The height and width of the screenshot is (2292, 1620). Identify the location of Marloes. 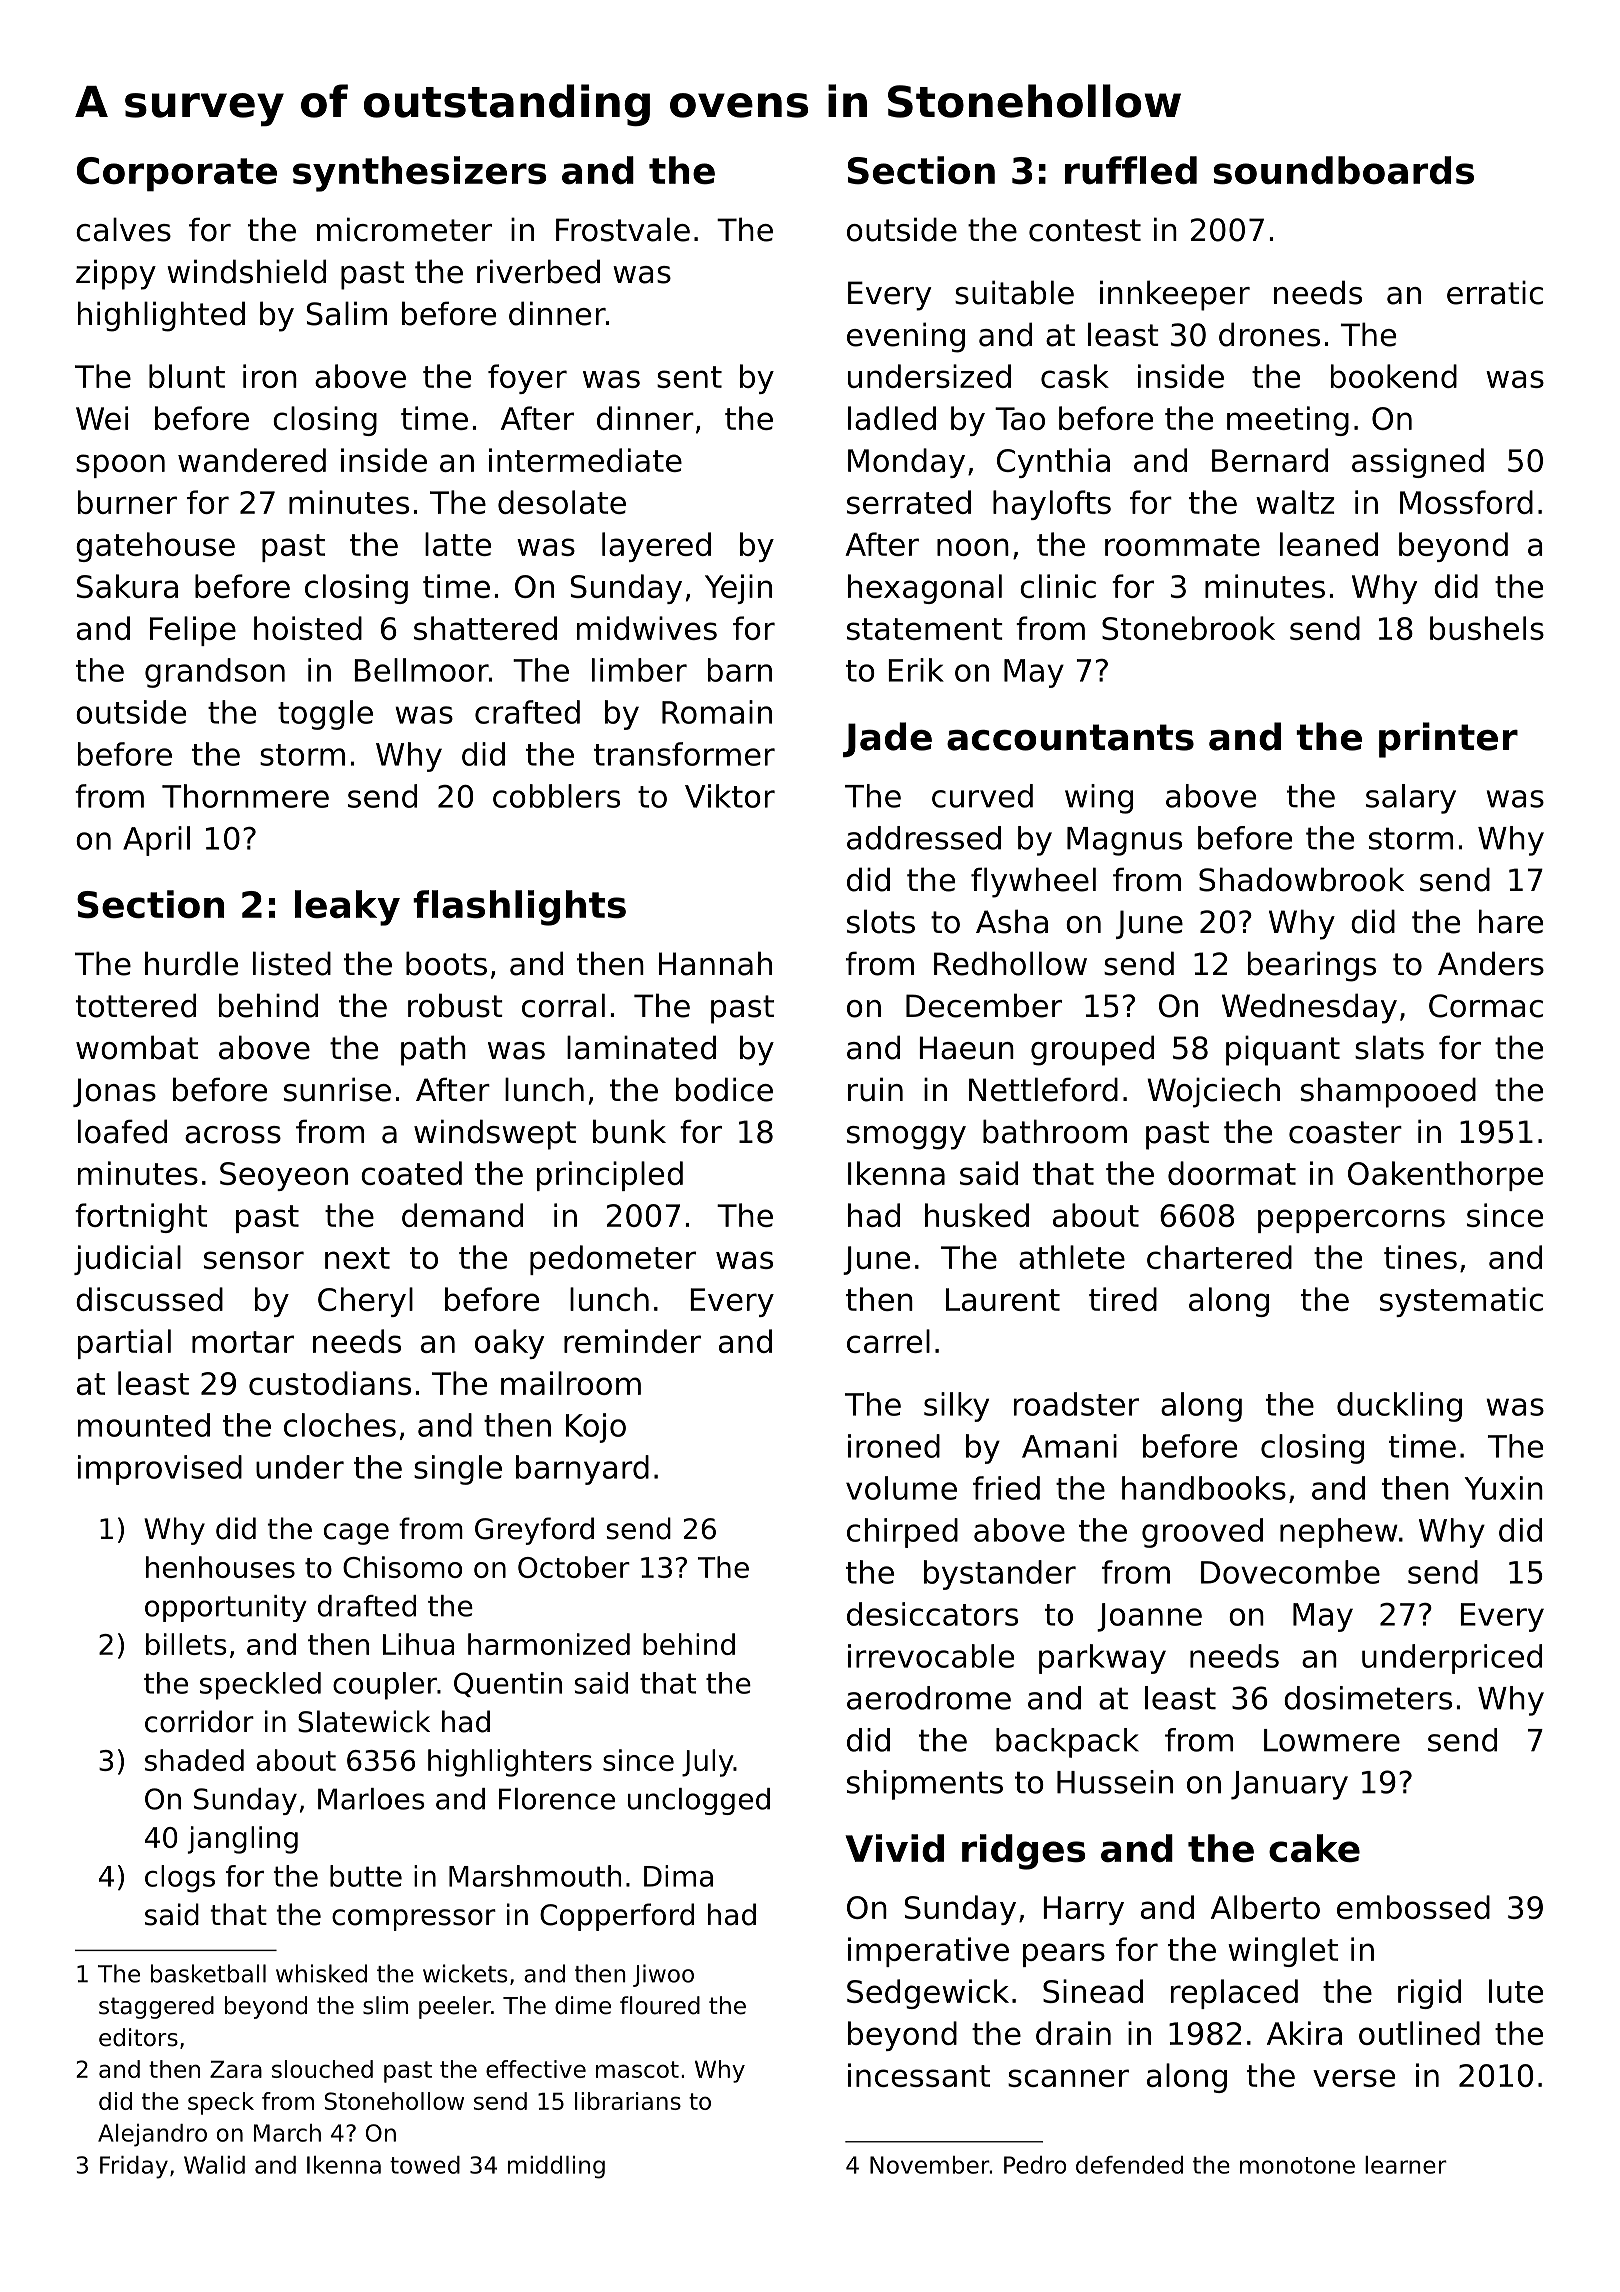
(371, 1799).
